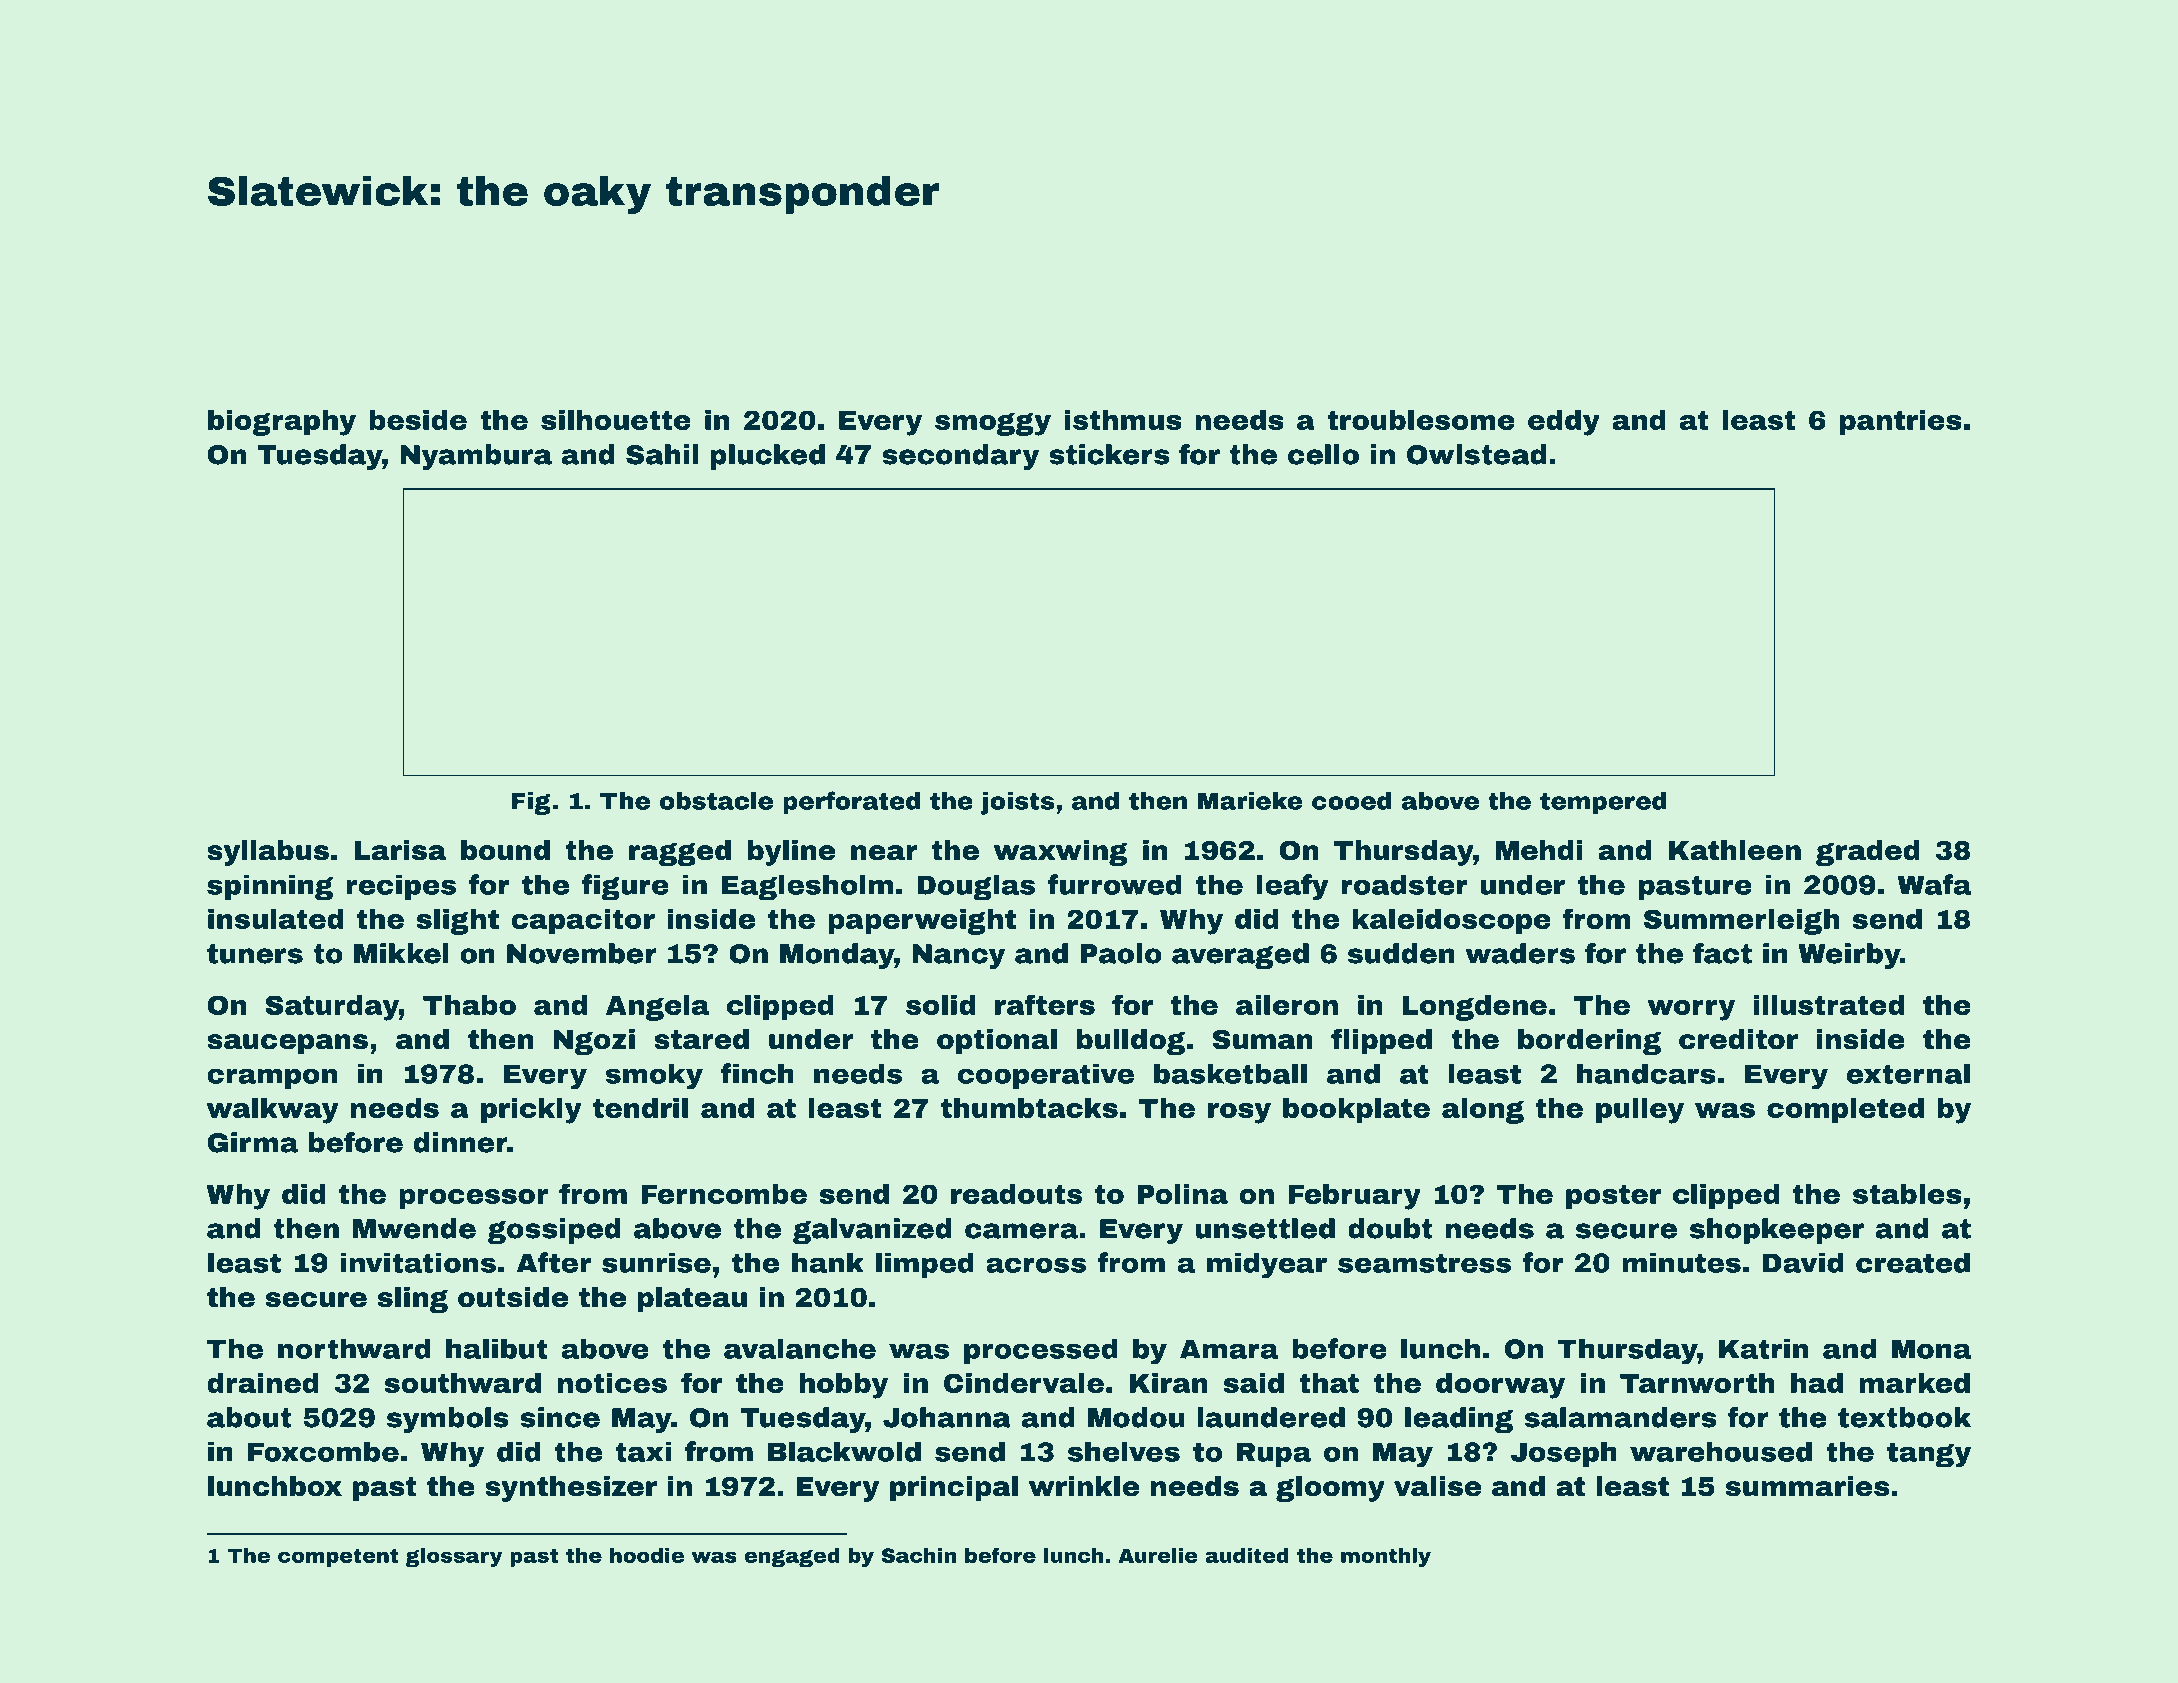 Image resolution: width=2178 pixels, height=1683 pixels. I want to click on paperweight, so click(922, 922).
